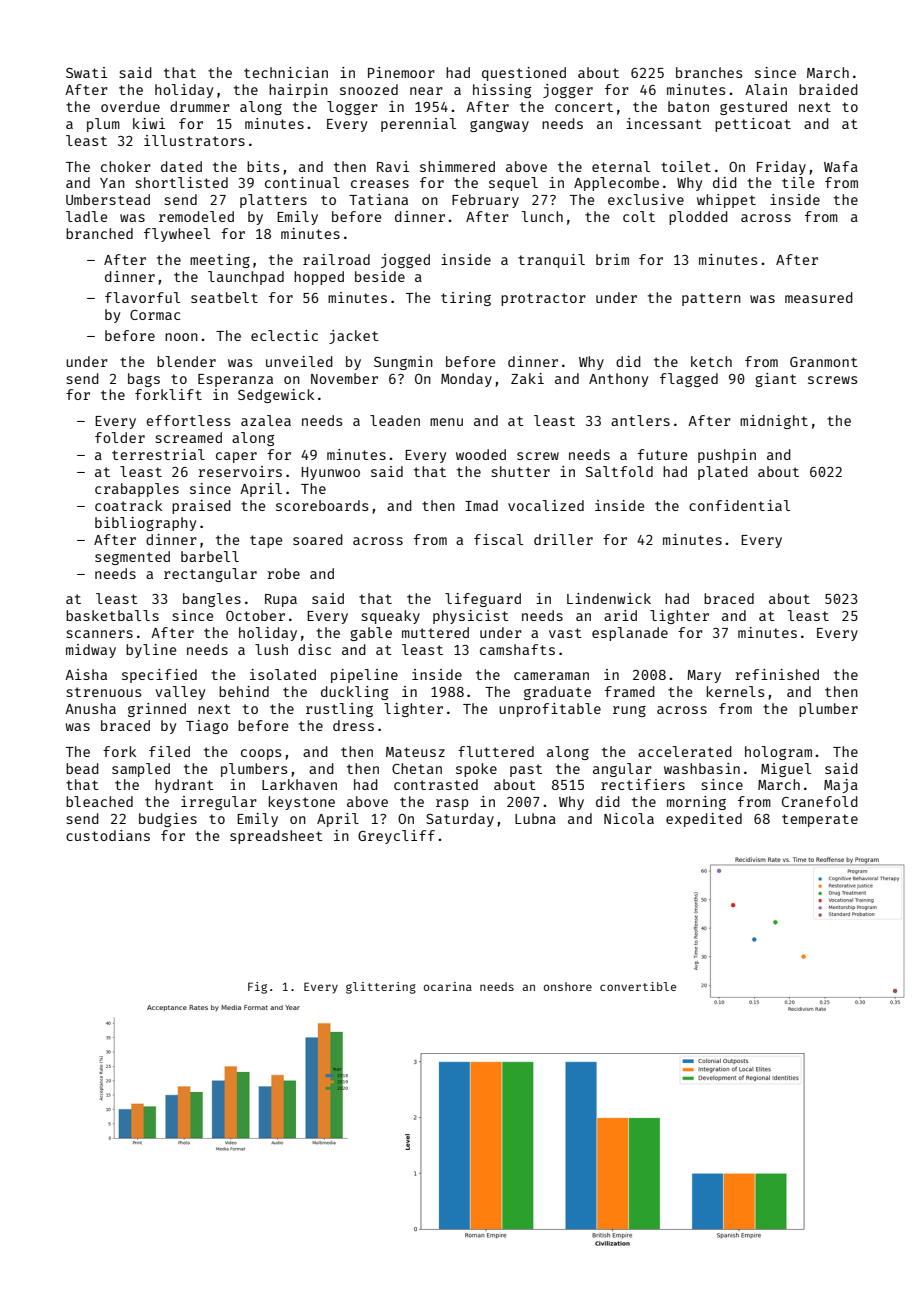 Image resolution: width=924 pixels, height=1308 pixels. I want to click on bits, so click(263, 166).
